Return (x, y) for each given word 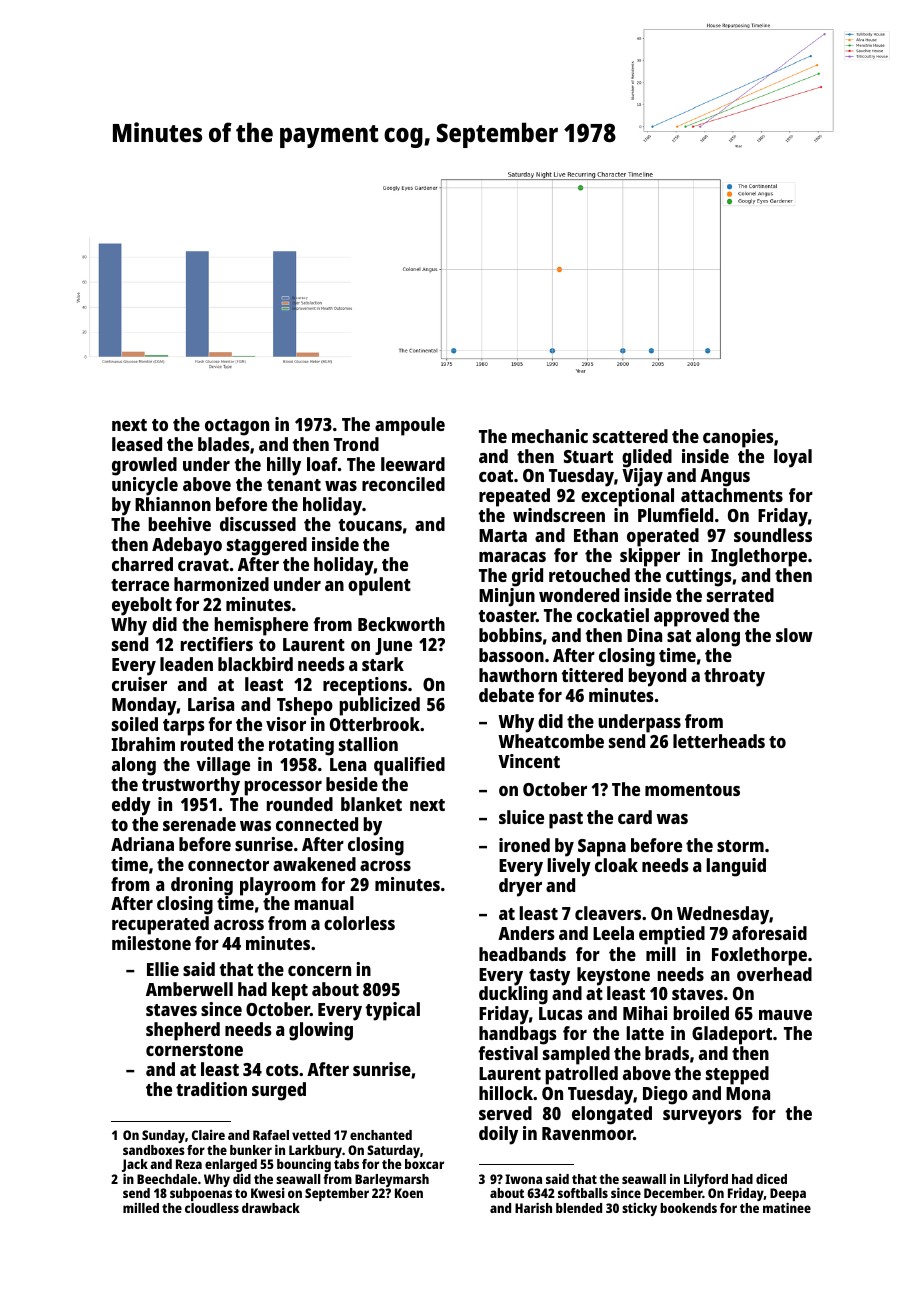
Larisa (211, 704)
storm (740, 846)
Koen (409, 1193)
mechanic (550, 436)
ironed (524, 845)
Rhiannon (173, 504)
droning (202, 886)
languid (736, 867)
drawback (271, 1208)
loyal (793, 458)
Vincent (529, 761)
